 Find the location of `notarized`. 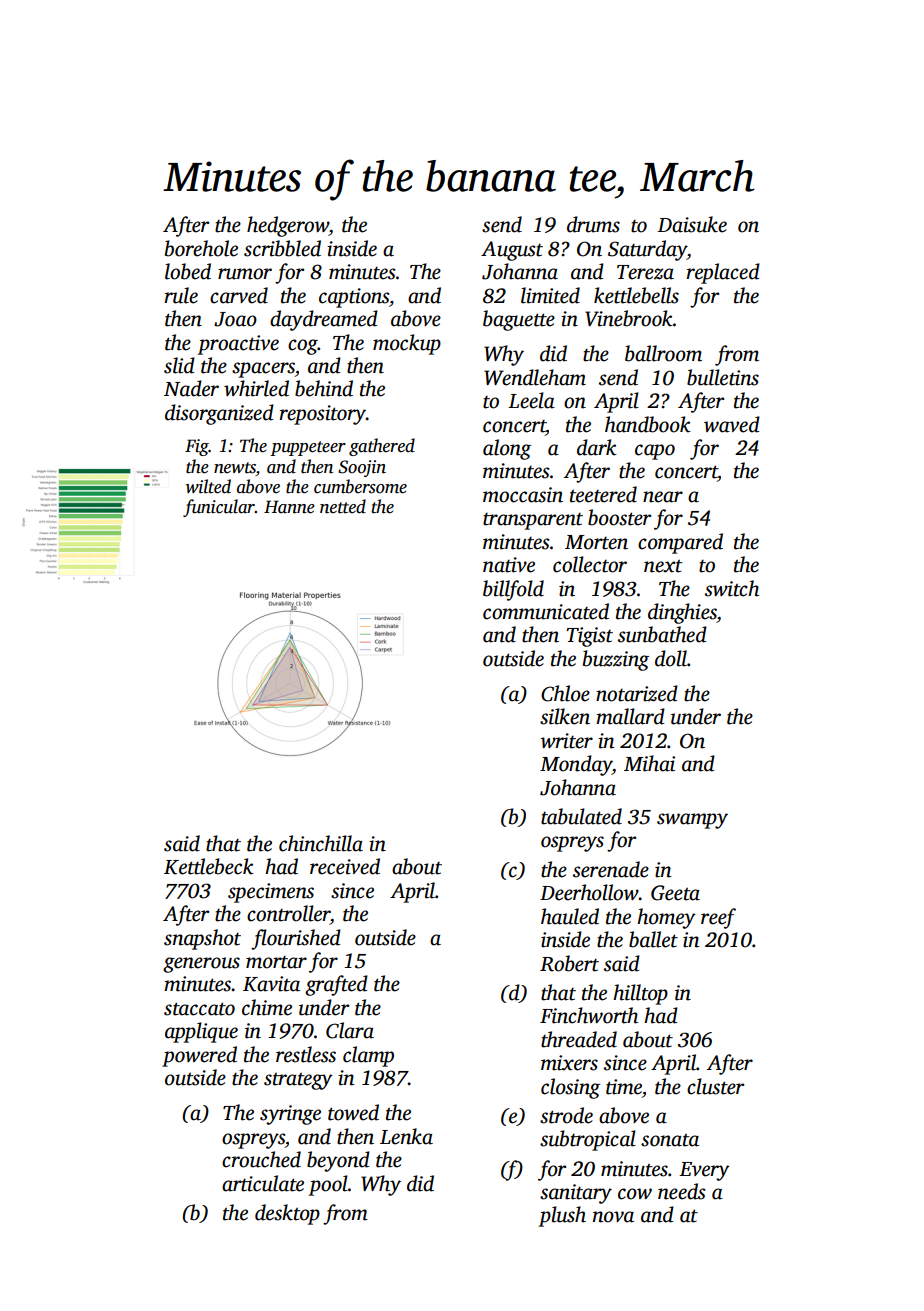

notarized is located at coordinates (637, 693).
